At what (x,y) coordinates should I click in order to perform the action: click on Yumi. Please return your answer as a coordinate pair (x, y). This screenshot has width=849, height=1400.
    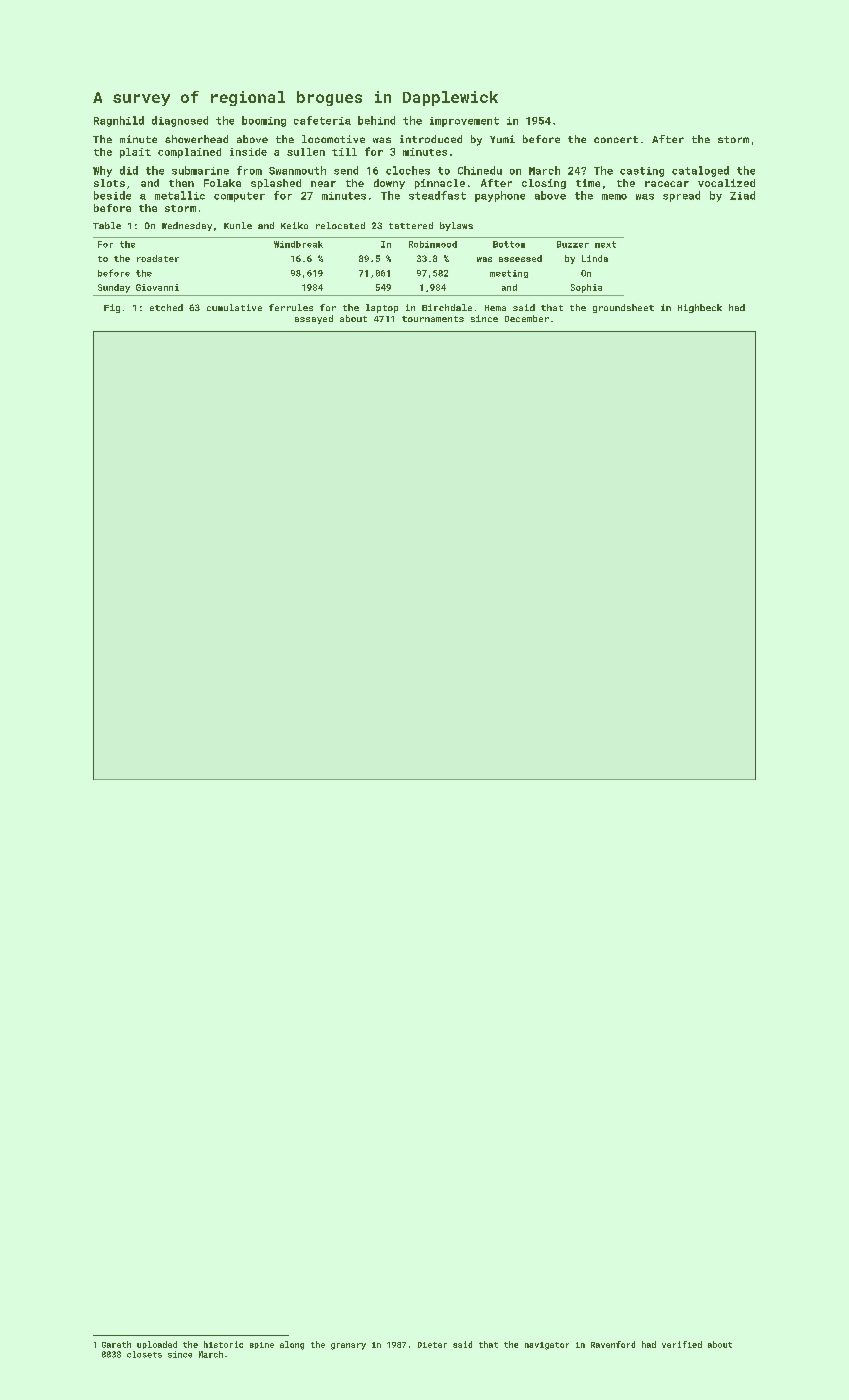
    Looking at the image, I should click on (502, 139).
